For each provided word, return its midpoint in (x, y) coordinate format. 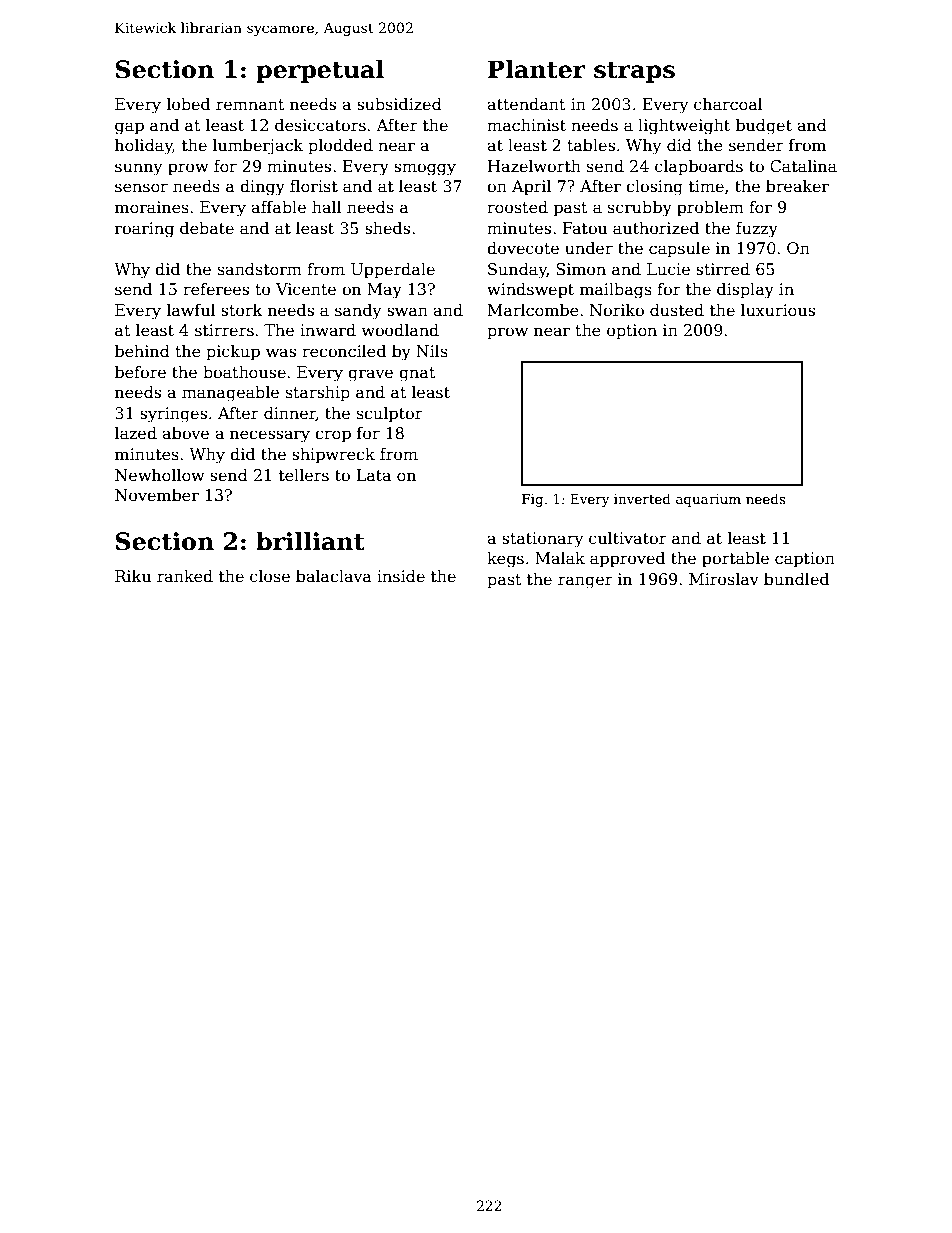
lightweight (684, 126)
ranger (585, 582)
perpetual (320, 71)
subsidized (399, 103)
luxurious (778, 310)
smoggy (425, 169)
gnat (417, 374)
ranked (185, 576)
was (281, 352)
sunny (138, 169)
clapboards (699, 167)
